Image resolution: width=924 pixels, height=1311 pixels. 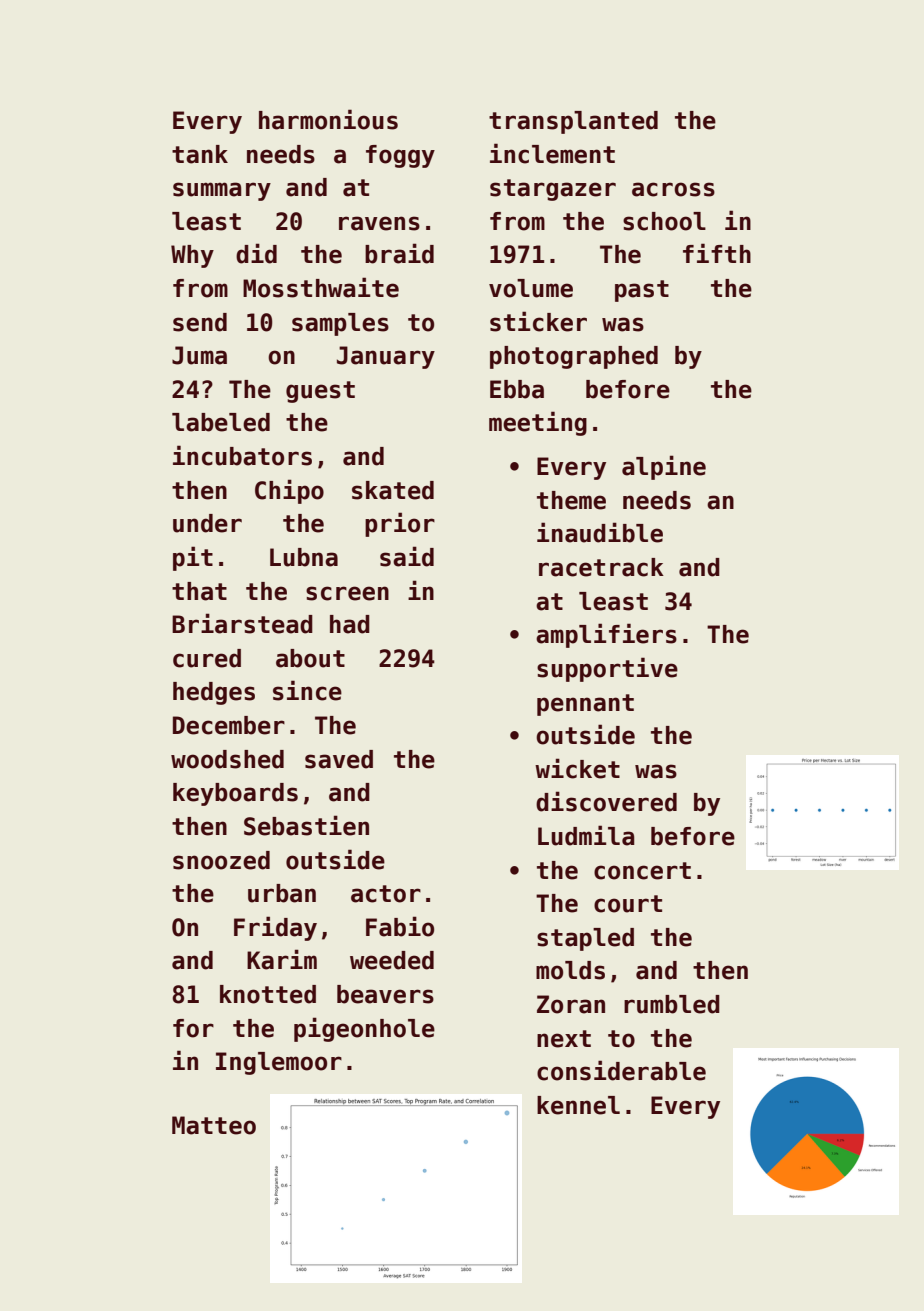 I want to click on rumbled, so click(x=672, y=1004).
